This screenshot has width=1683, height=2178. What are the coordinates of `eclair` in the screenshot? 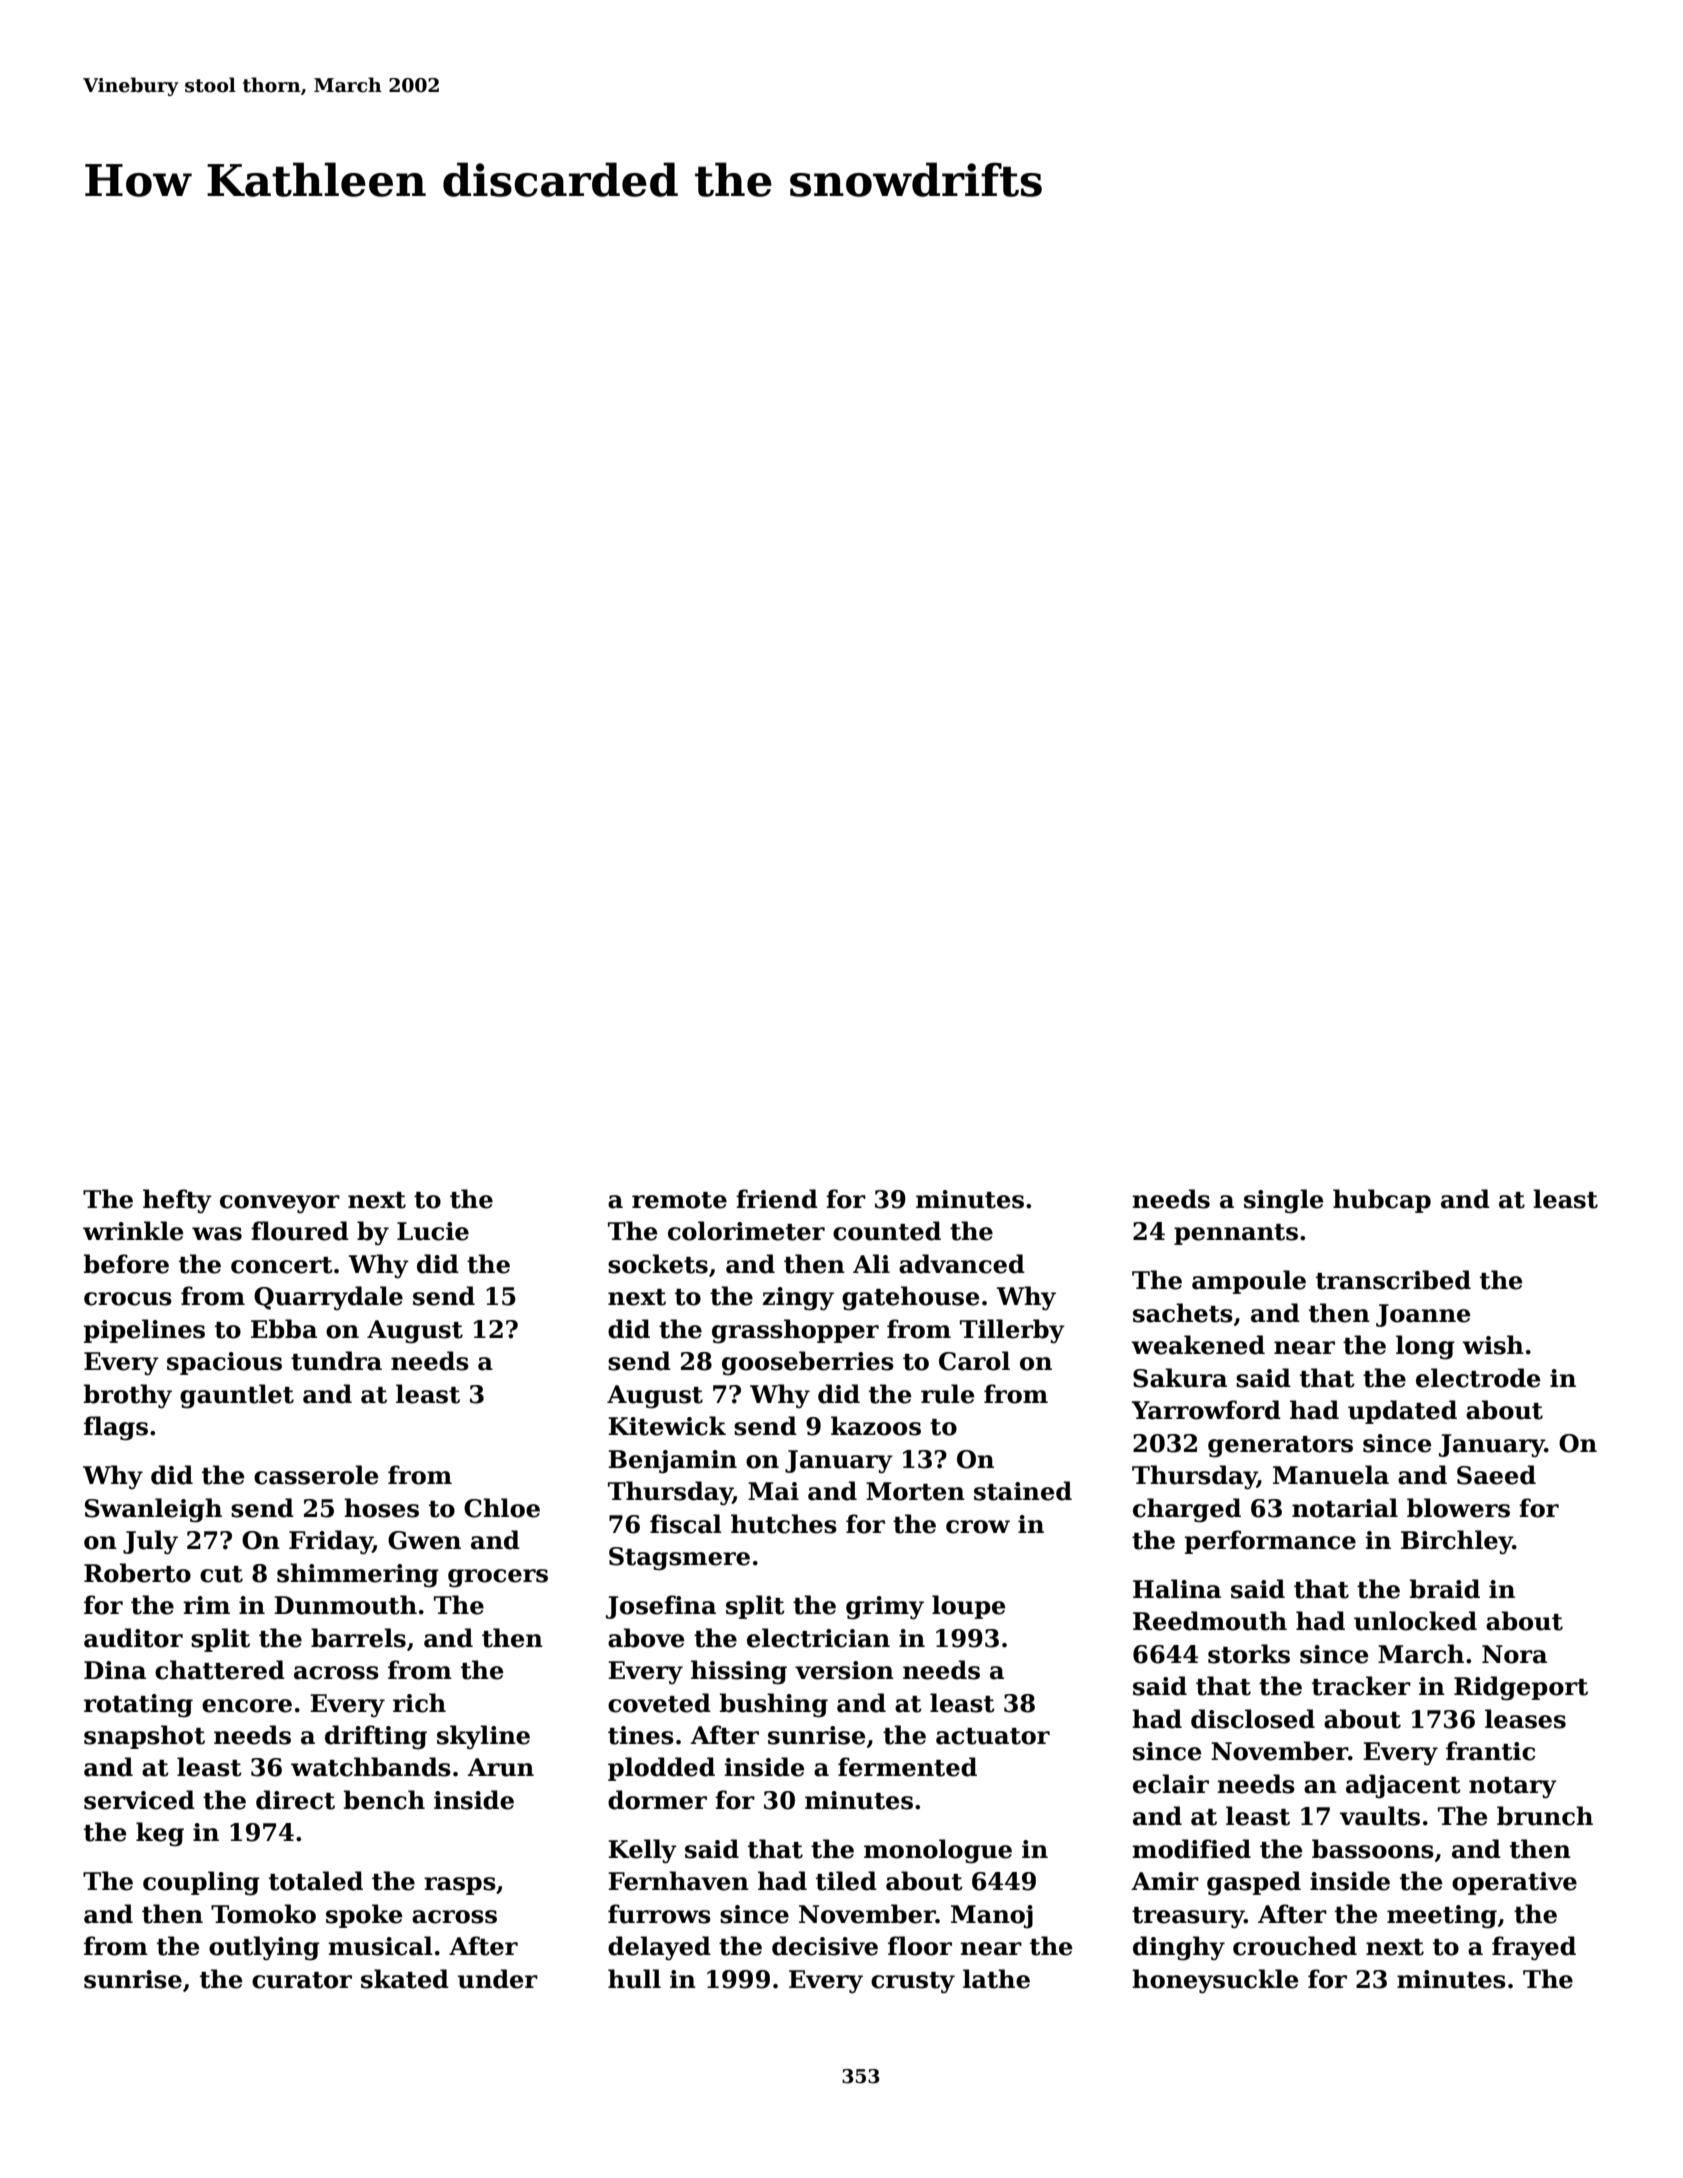 It's located at (1171, 1784).
